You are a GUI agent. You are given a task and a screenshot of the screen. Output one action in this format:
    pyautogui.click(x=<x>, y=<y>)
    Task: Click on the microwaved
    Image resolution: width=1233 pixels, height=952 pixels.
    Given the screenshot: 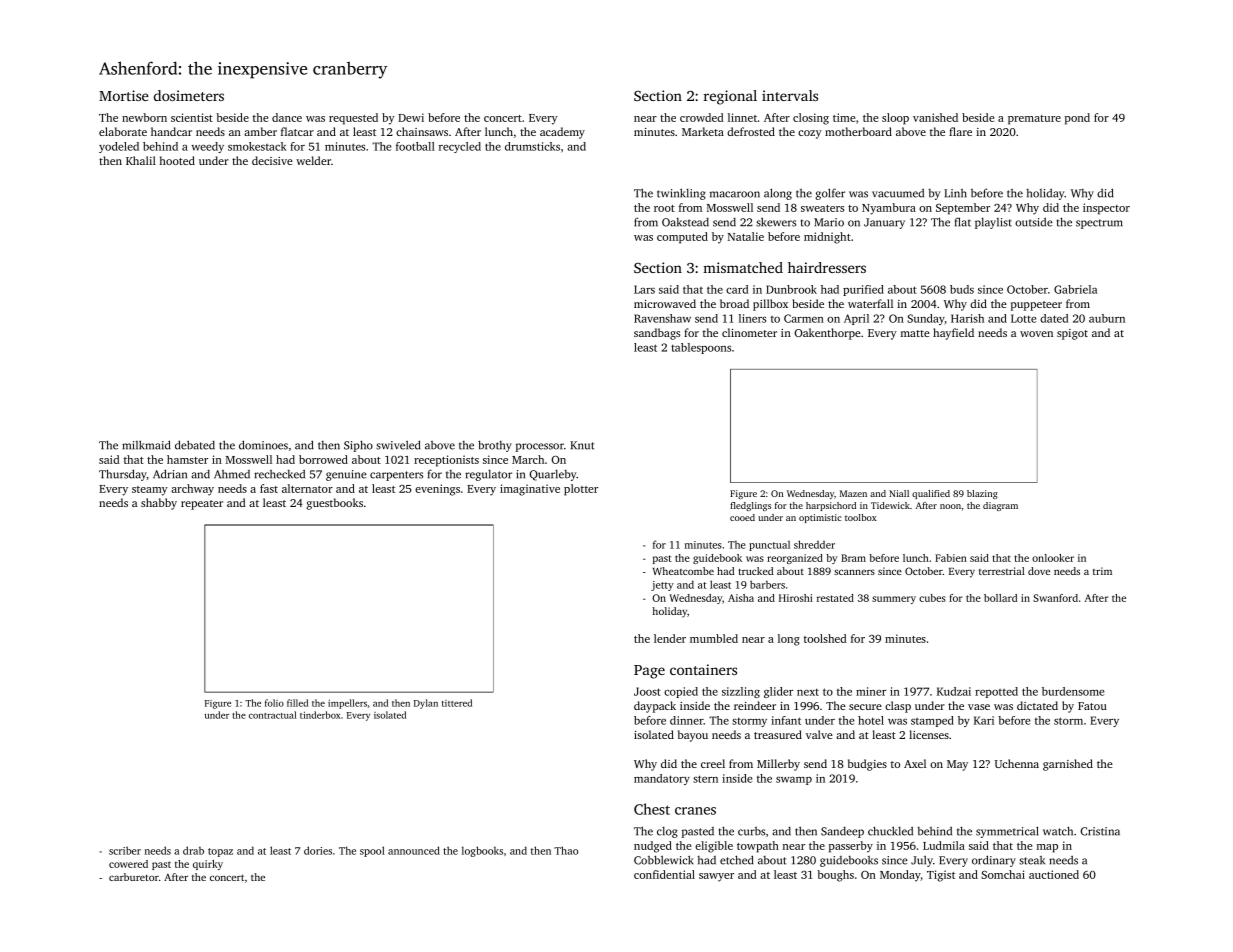 What is the action you would take?
    pyautogui.click(x=665, y=303)
